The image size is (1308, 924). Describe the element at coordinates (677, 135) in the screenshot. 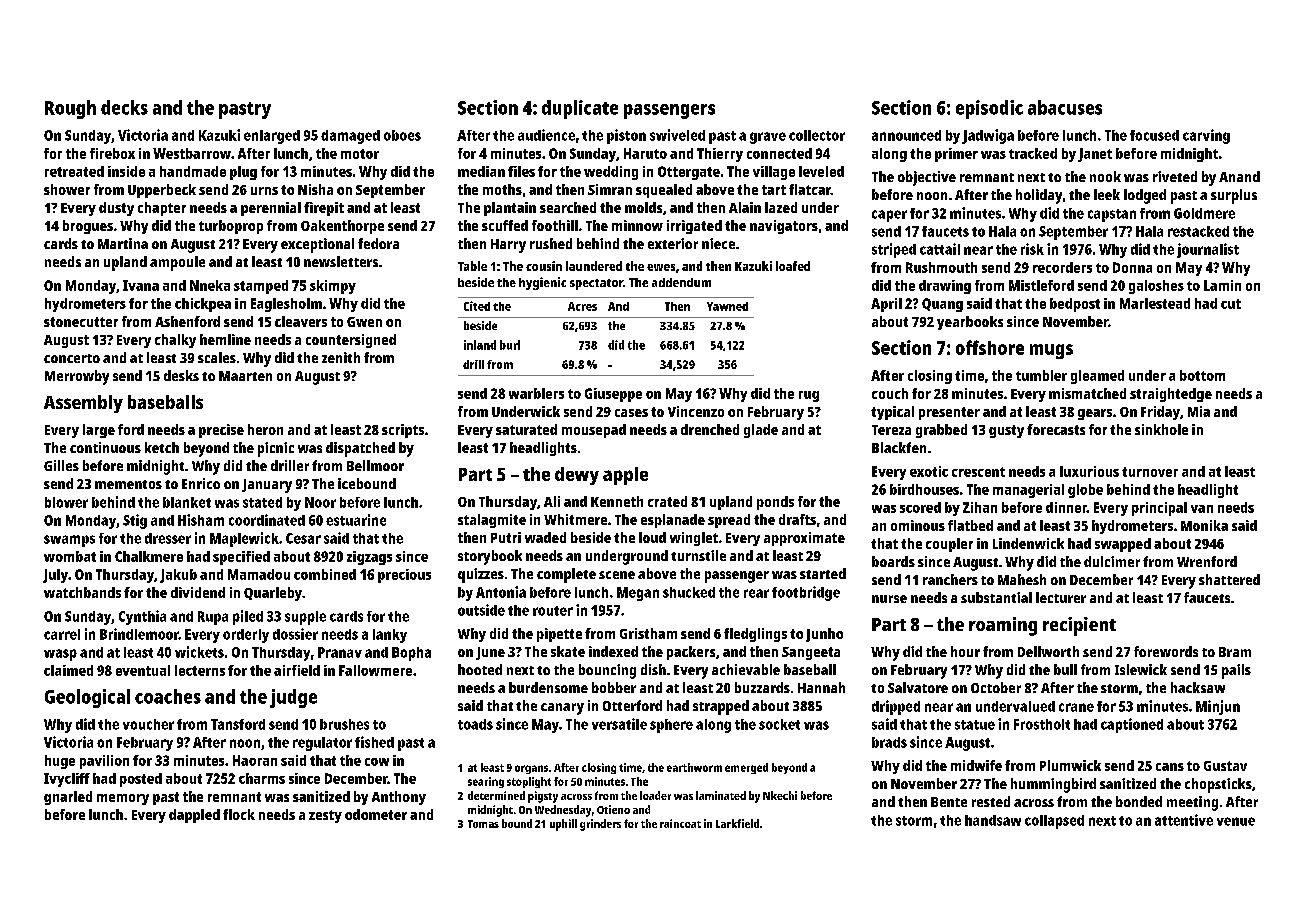

I see `swiveled` at that location.
